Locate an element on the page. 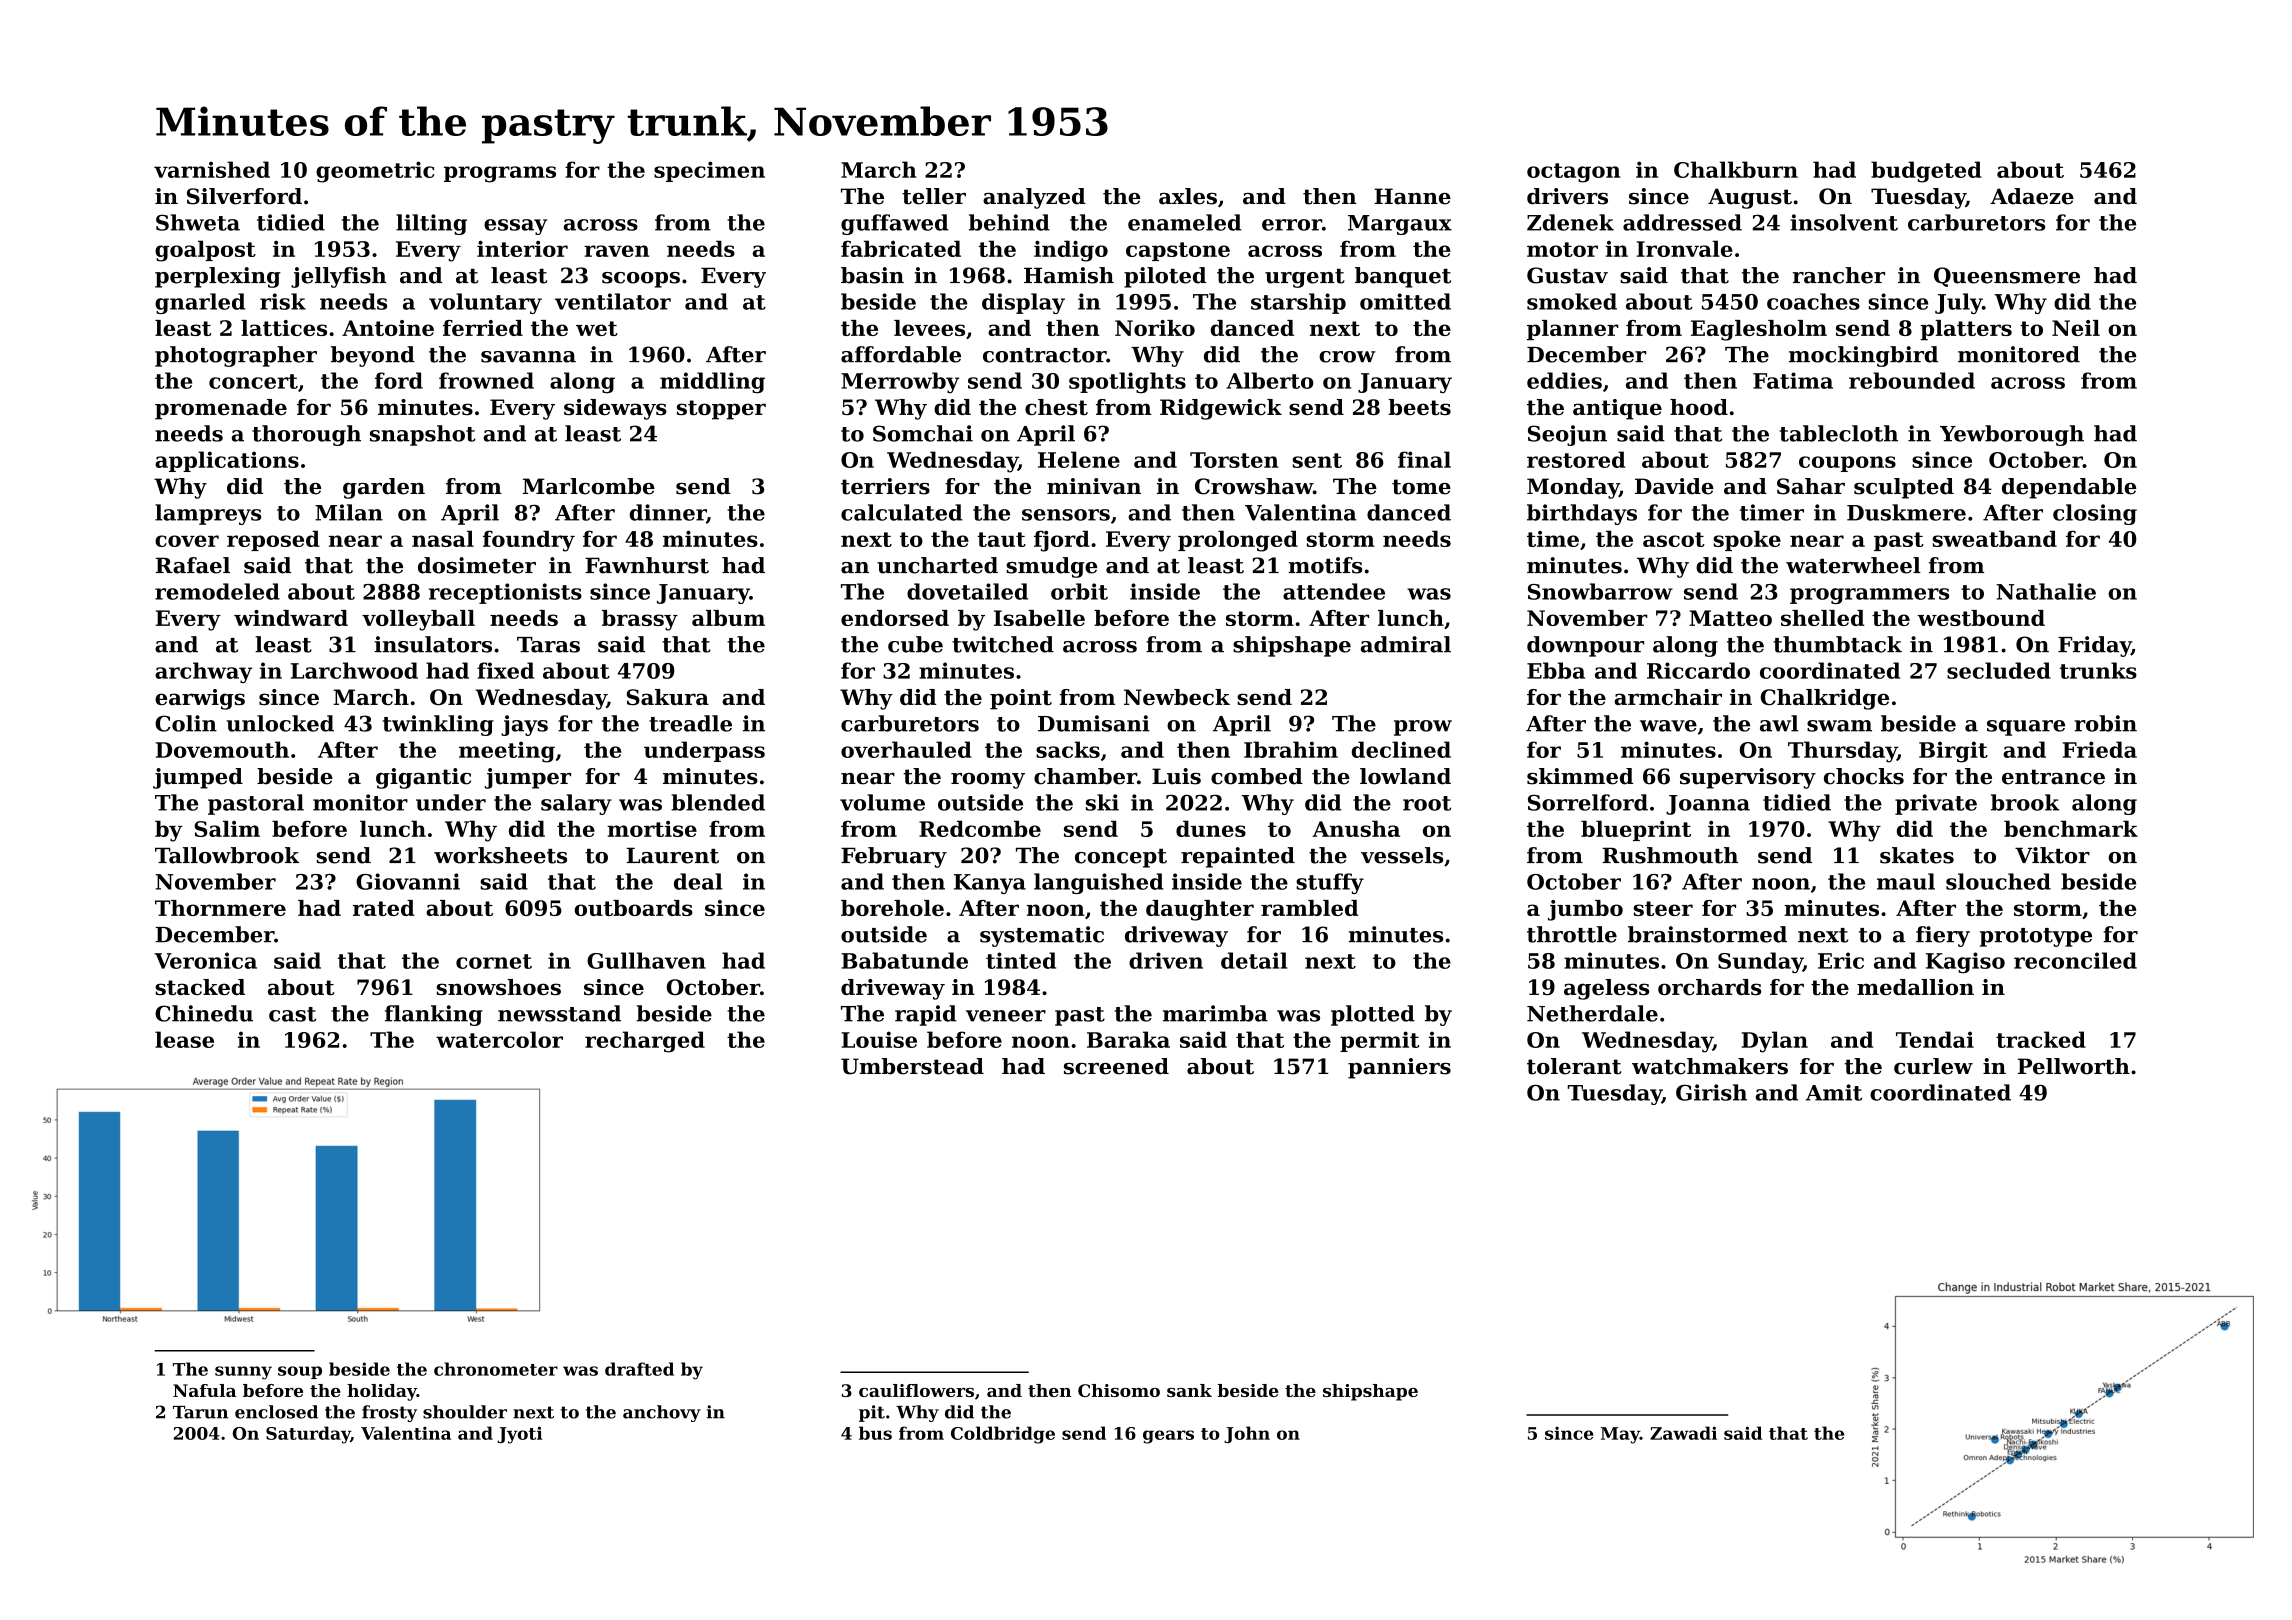 Image resolution: width=2292 pixels, height=1620 pixels. Chisomo is located at coordinates (1119, 1390).
